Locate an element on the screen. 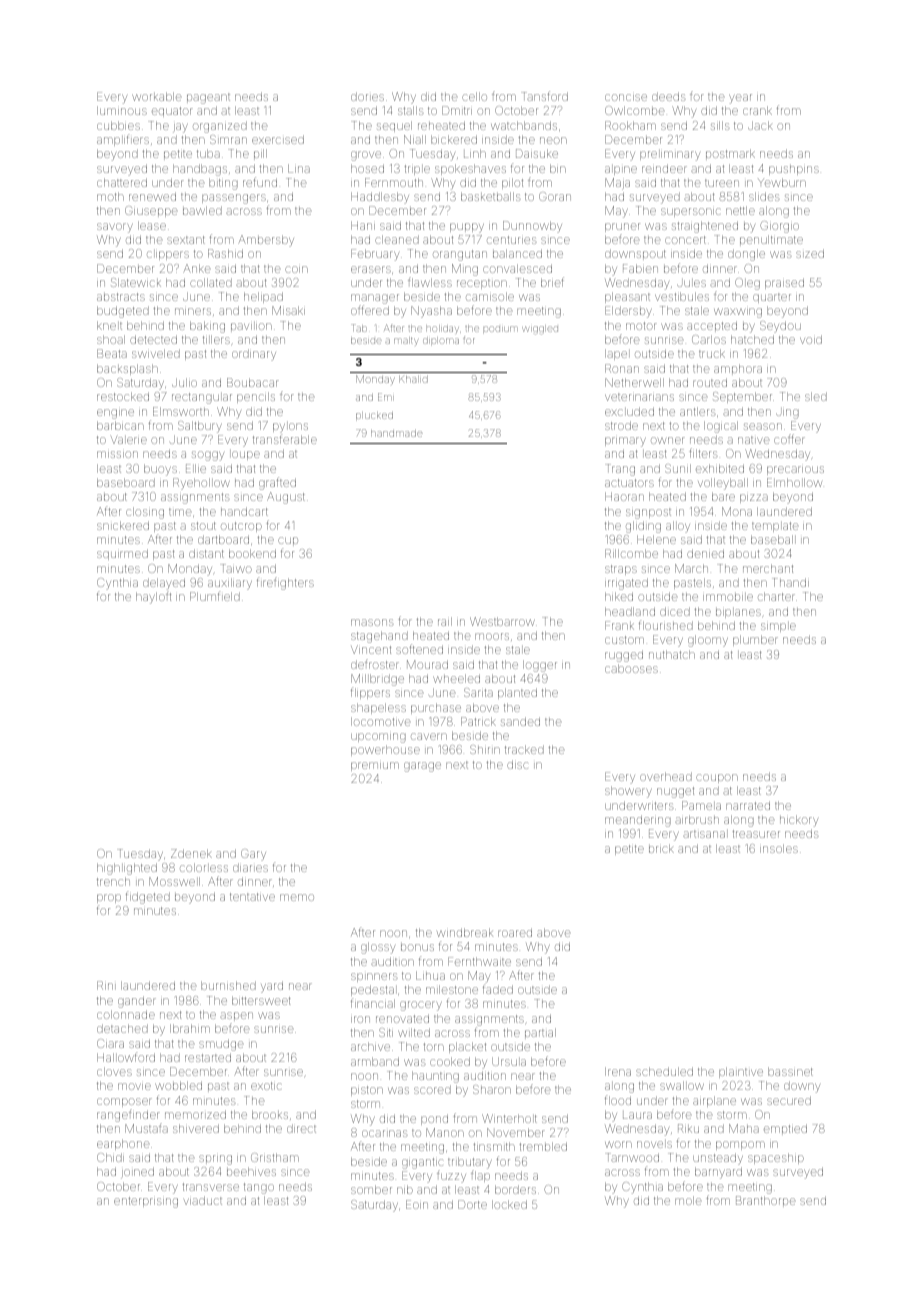 This screenshot has width=924, height=1308. baseboard is located at coordinates (126, 482).
